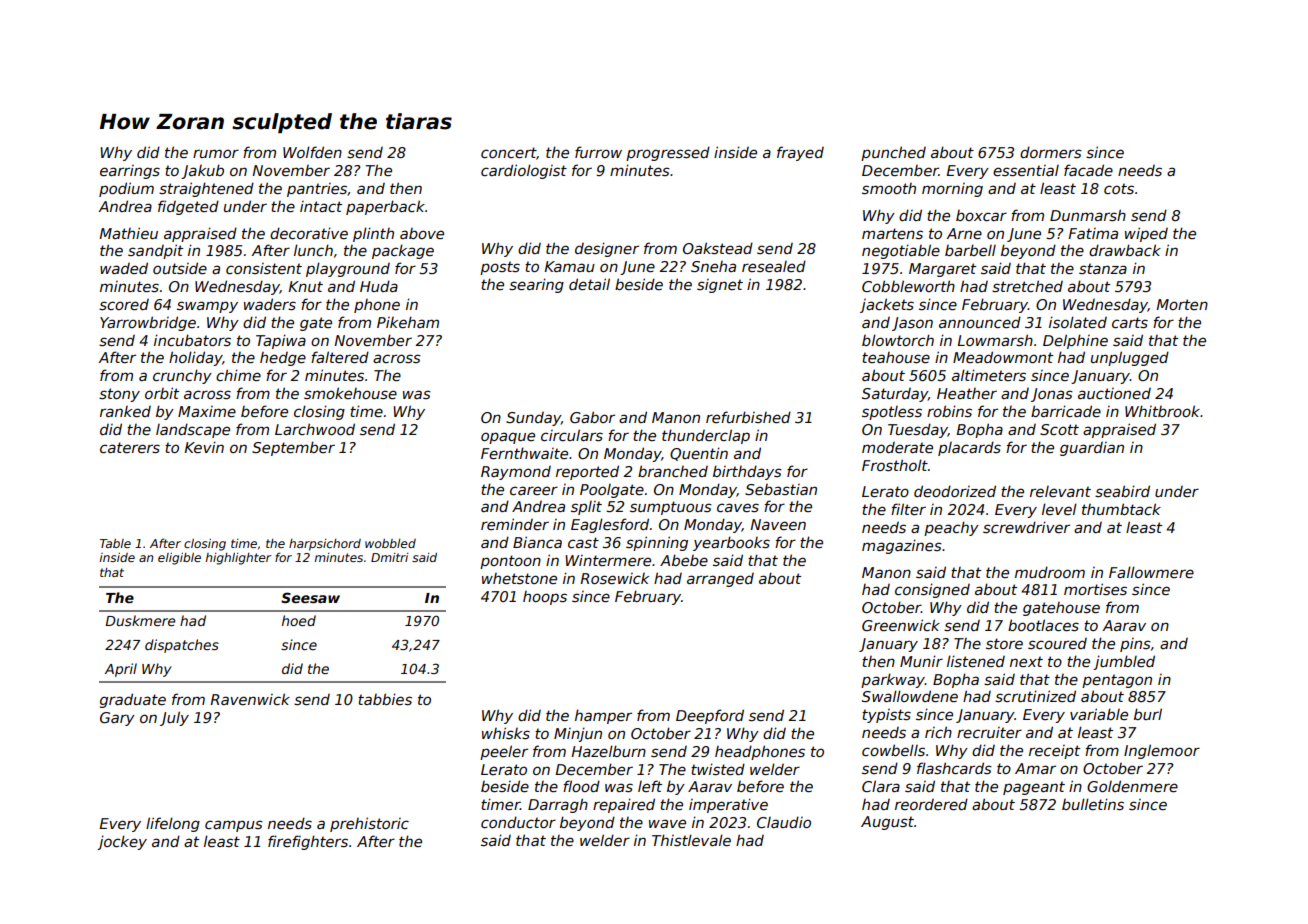 This document has width=1308, height=924. Describe the element at coordinates (718, 248) in the document. I see `Oakstead` at that location.
